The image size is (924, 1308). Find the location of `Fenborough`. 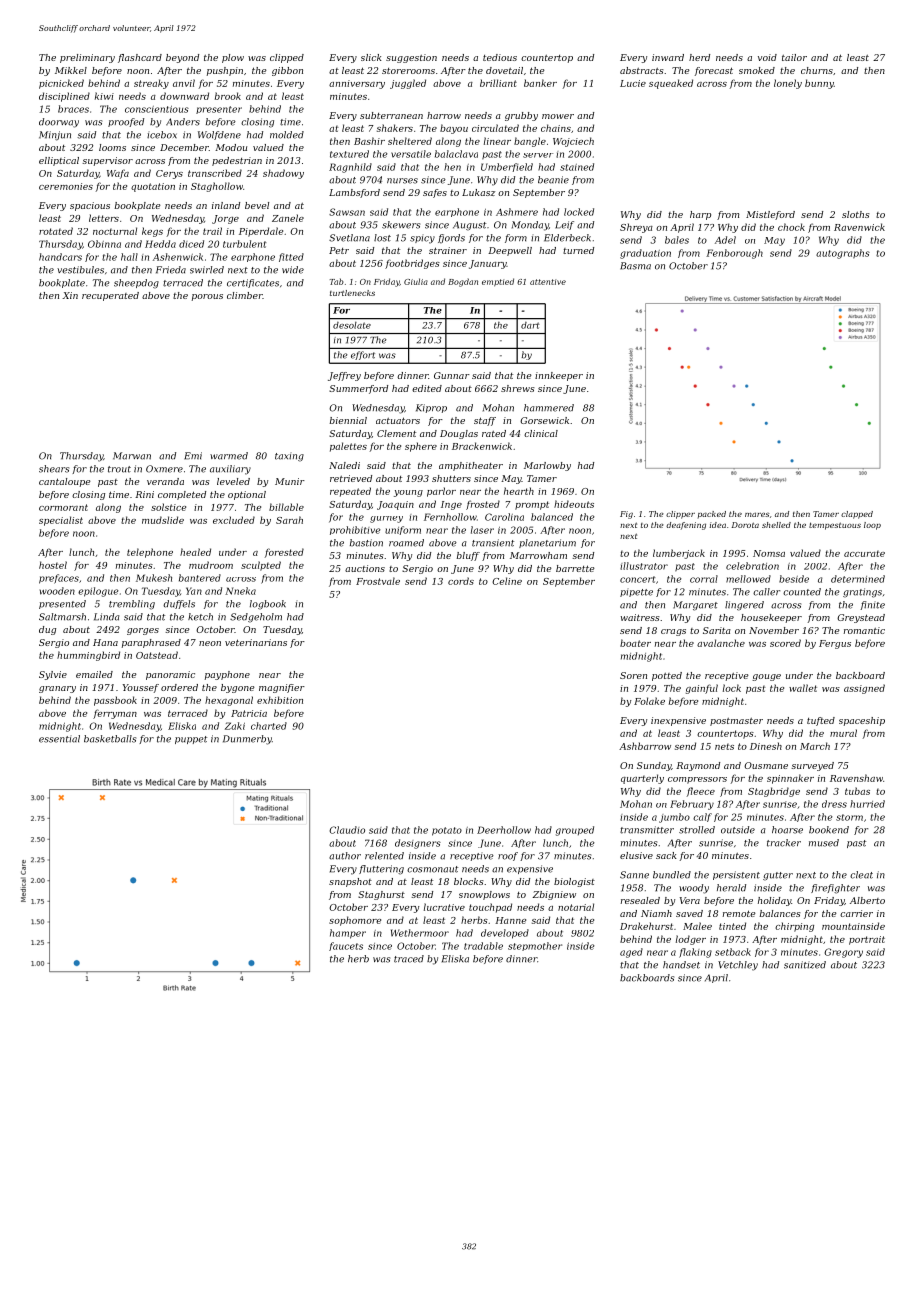

Fenborough is located at coordinates (734, 254).
